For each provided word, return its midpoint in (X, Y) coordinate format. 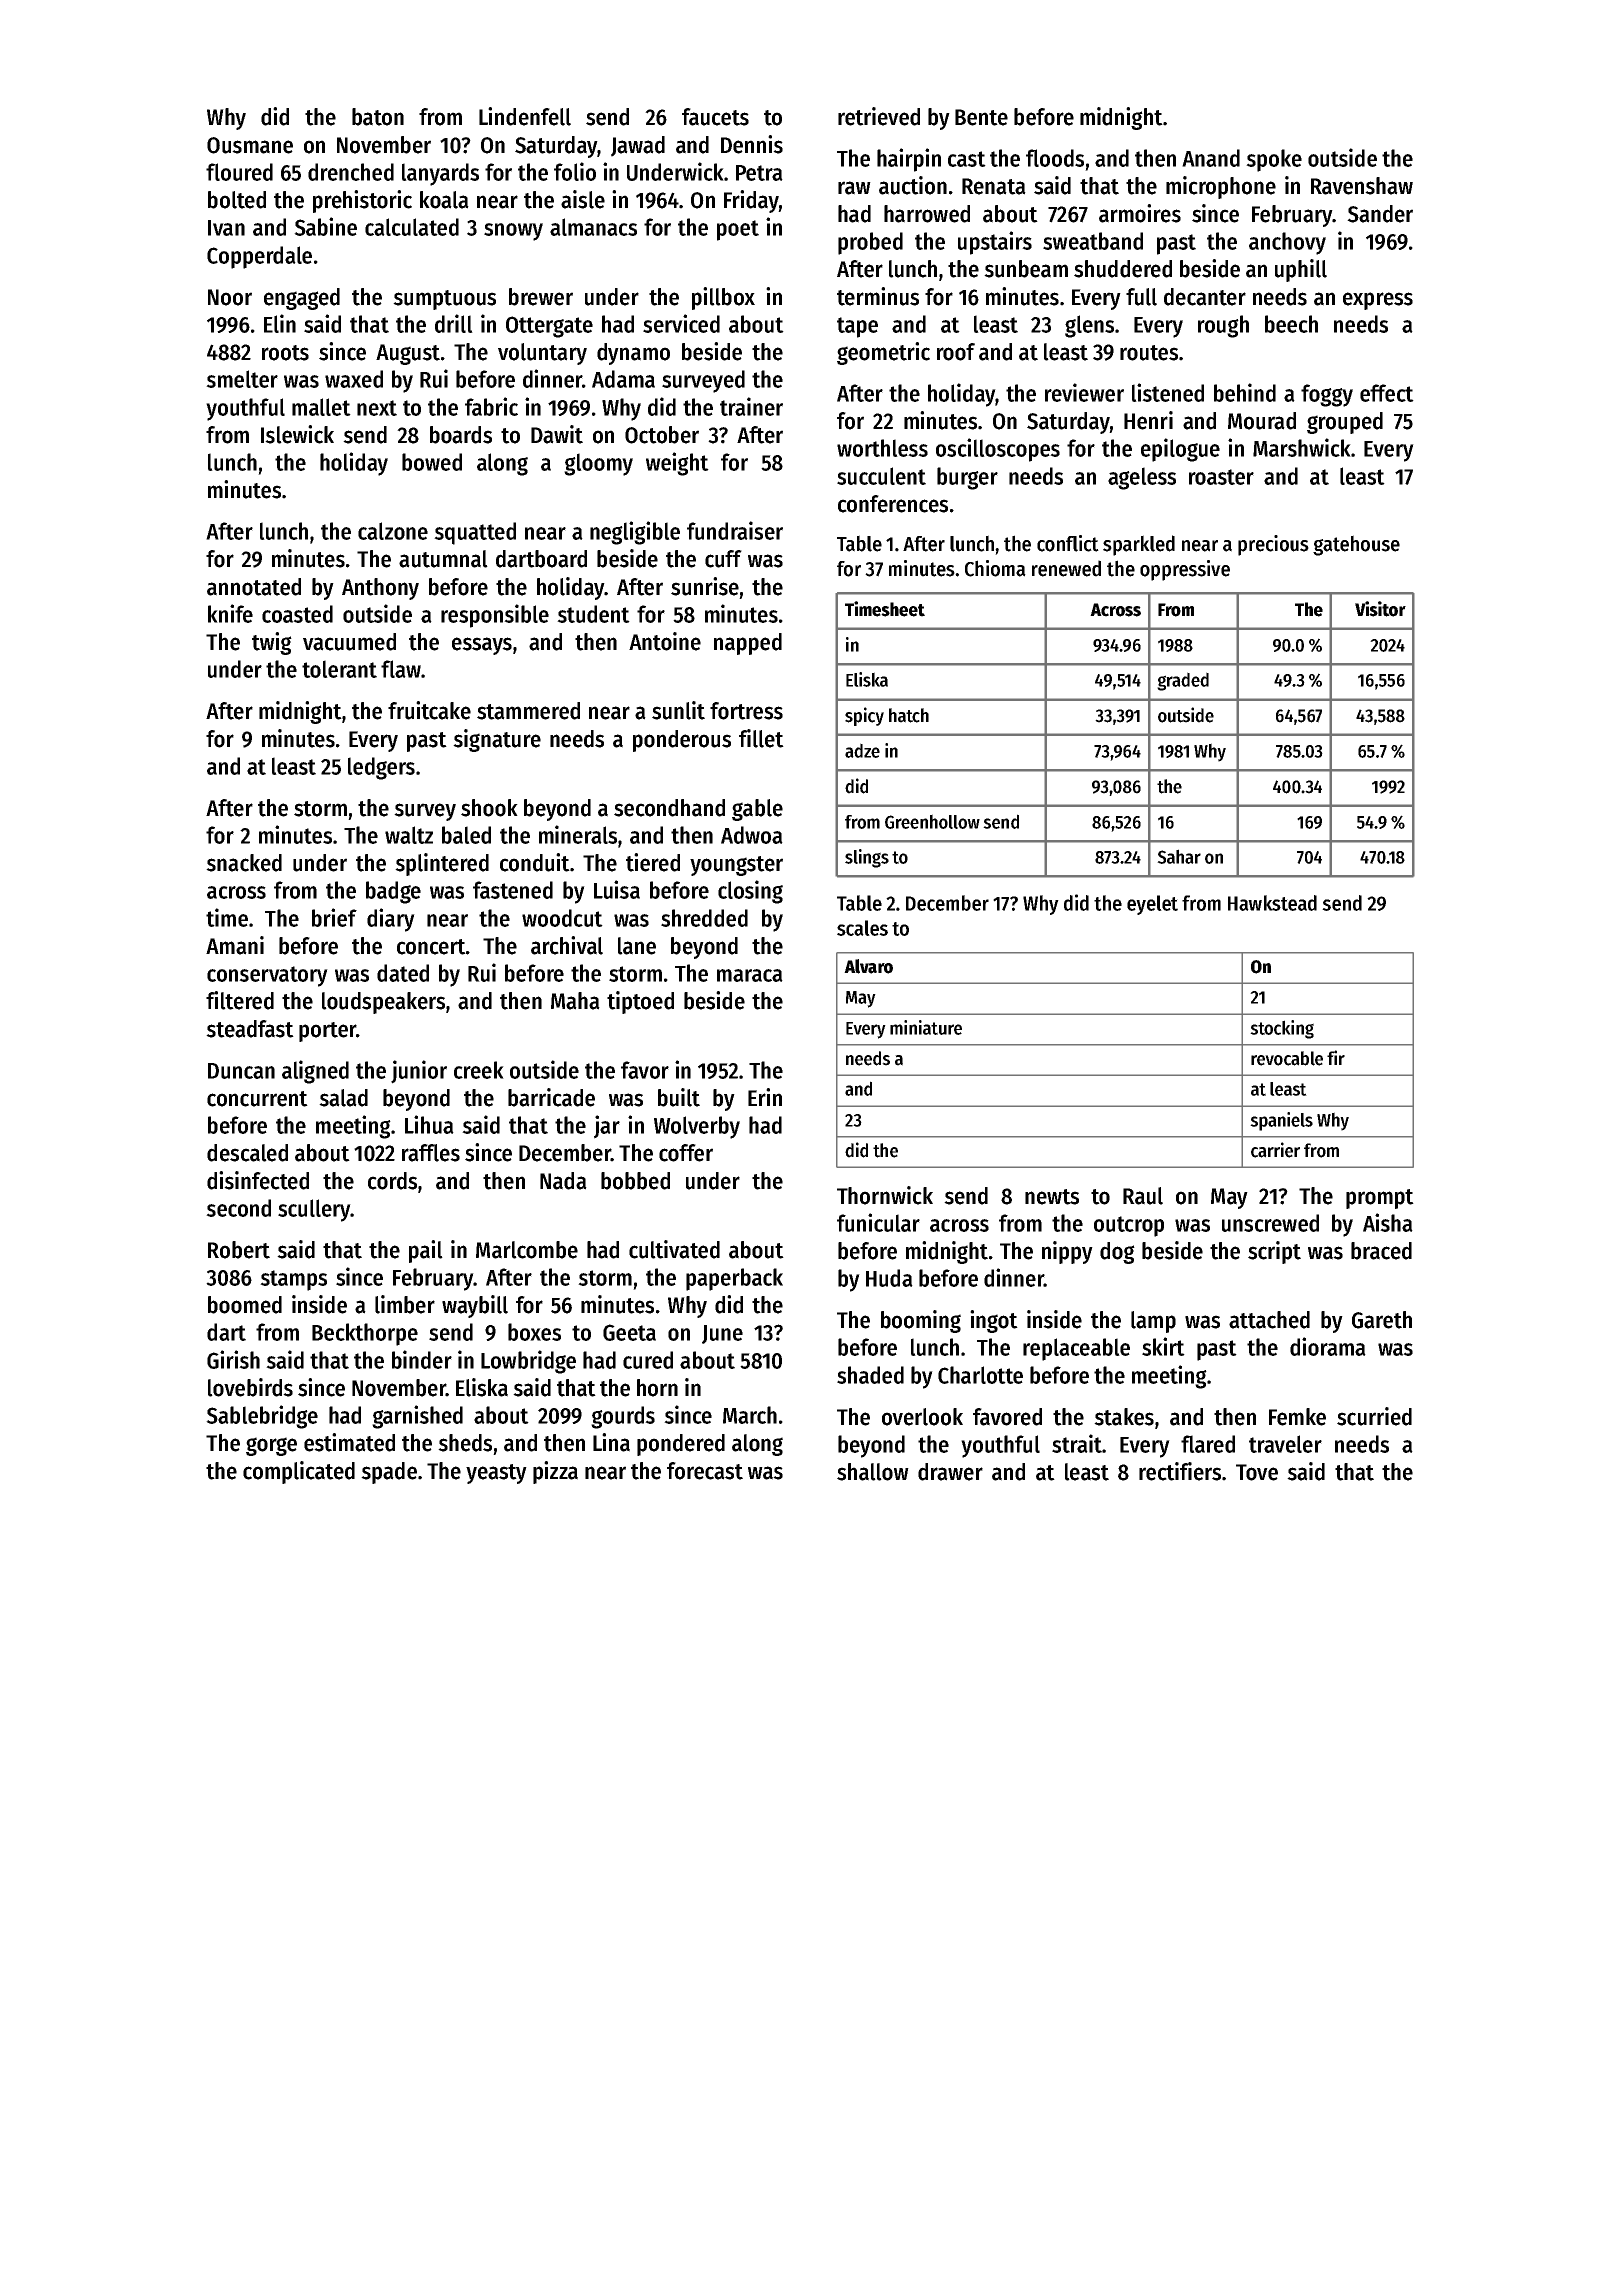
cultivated (674, 1249)
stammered (528, 711)
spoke (1274, 160)
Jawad (638, 146)
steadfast (250, 1029)
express (1378, 301)
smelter (242, 379)
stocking (1282, 1029)
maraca (750, 975)
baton (378, 117)
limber (405, 1304)
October (662, 435)
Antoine (665, 641)
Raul (1143, 1196)
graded (1183, 681)
